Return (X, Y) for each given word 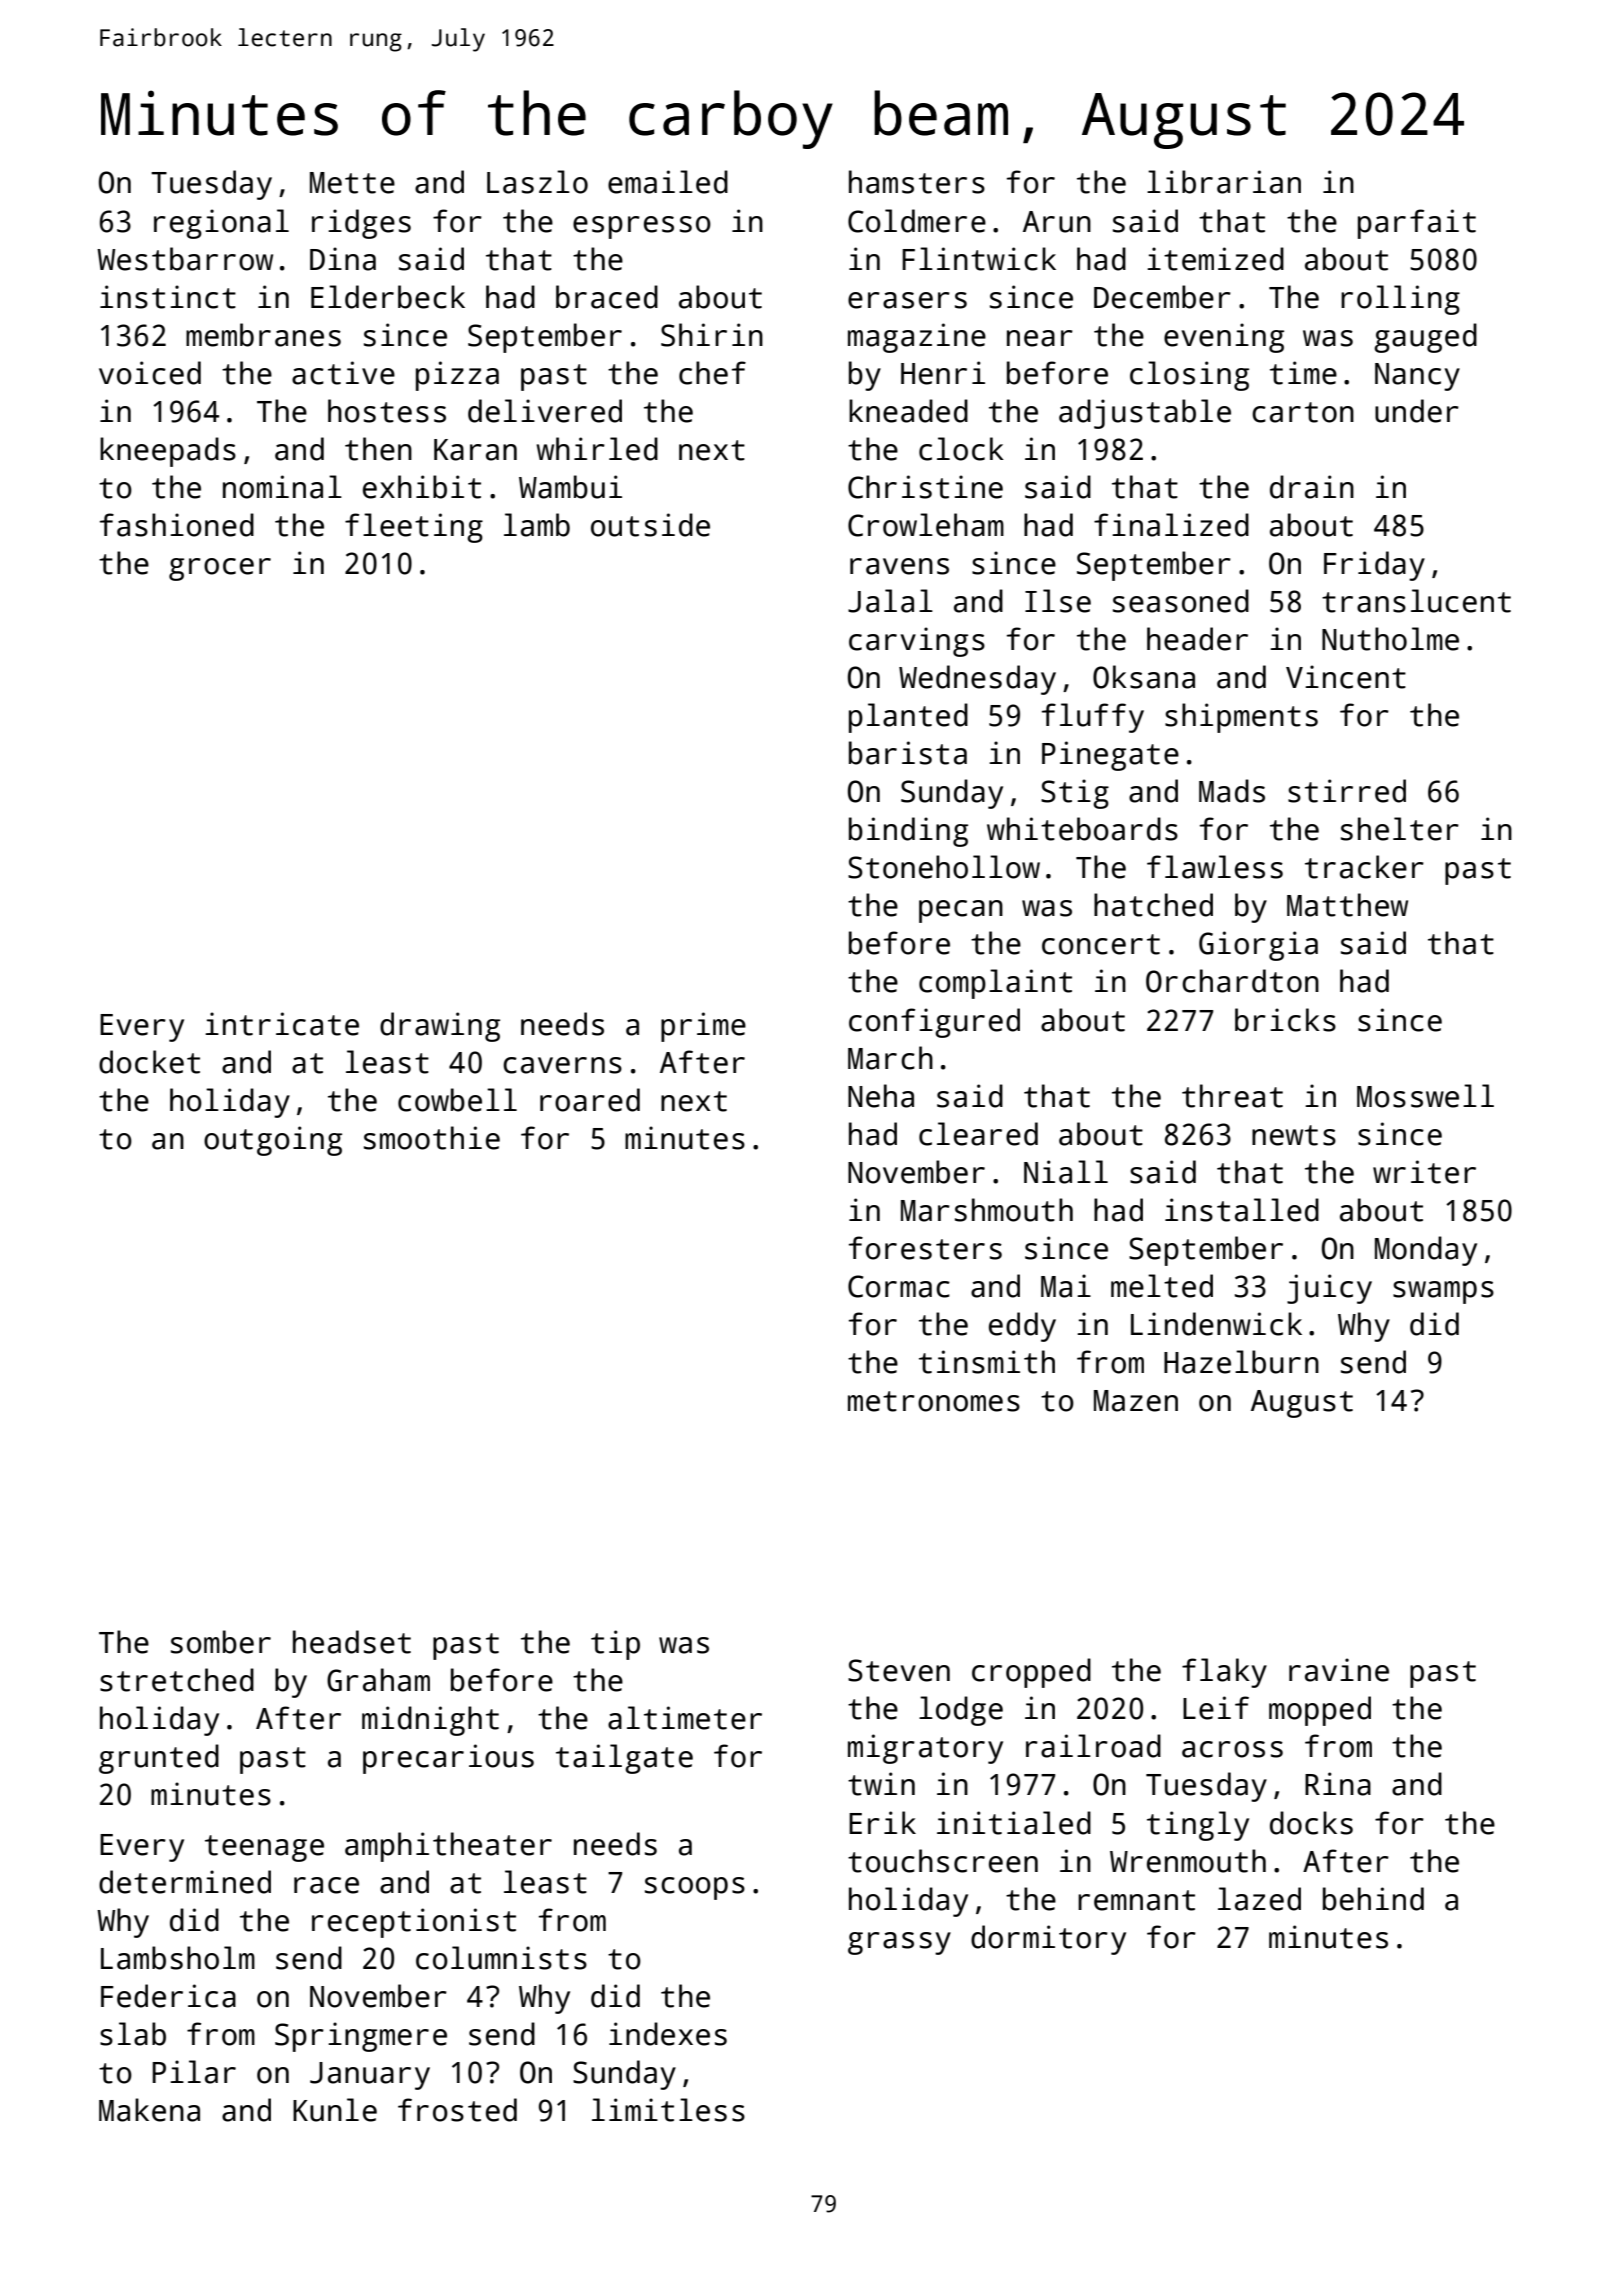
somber (221, 1642)
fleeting (414, 528)
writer (1424, 1172)
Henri (943, 373)
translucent (1416, 601)
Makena (149, 2110)
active (343, 373)
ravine (1339, 1670)
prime (703, 1027)
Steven (899, 1670)
